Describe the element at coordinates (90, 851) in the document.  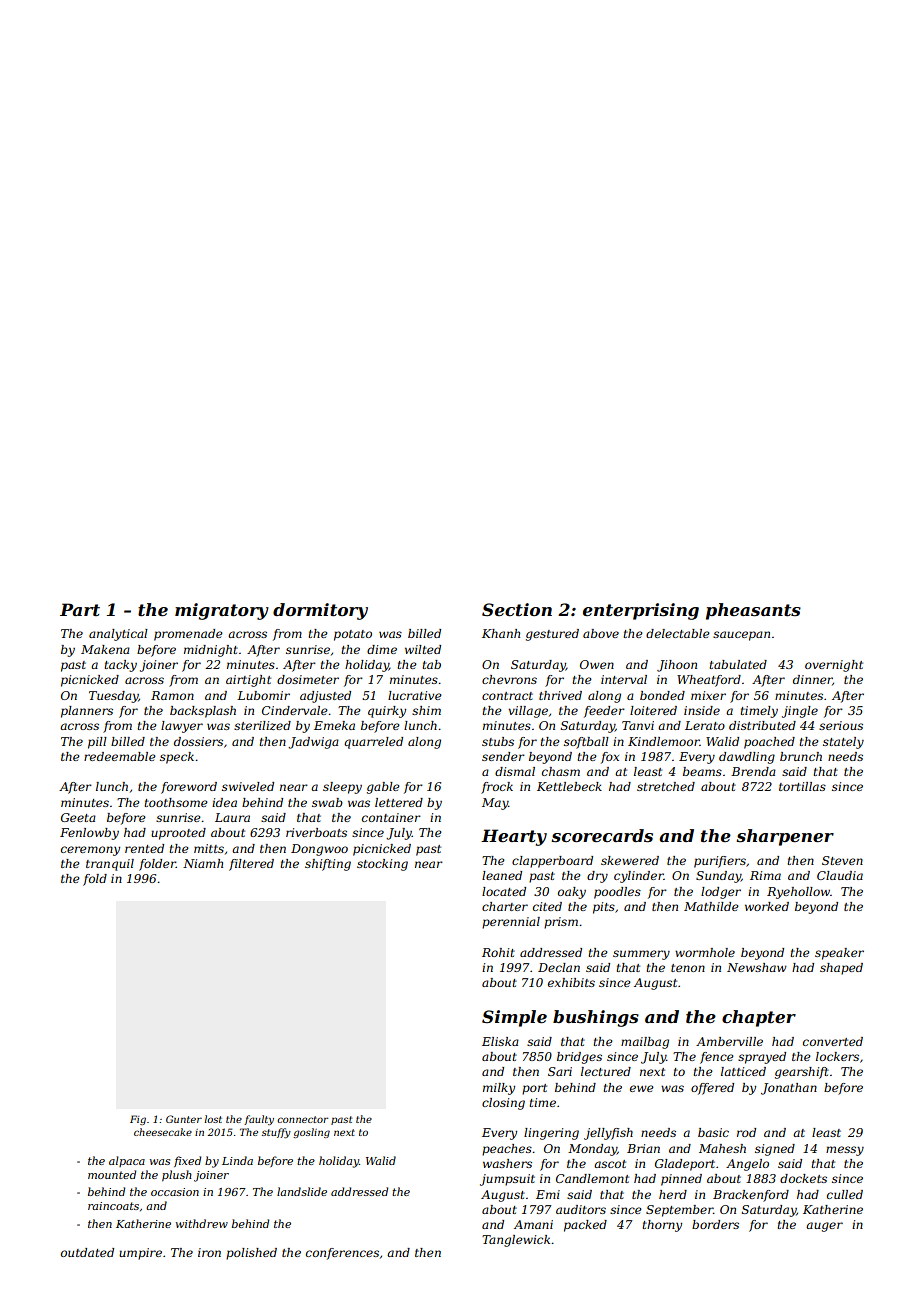
I see `ceremony` at that location.
